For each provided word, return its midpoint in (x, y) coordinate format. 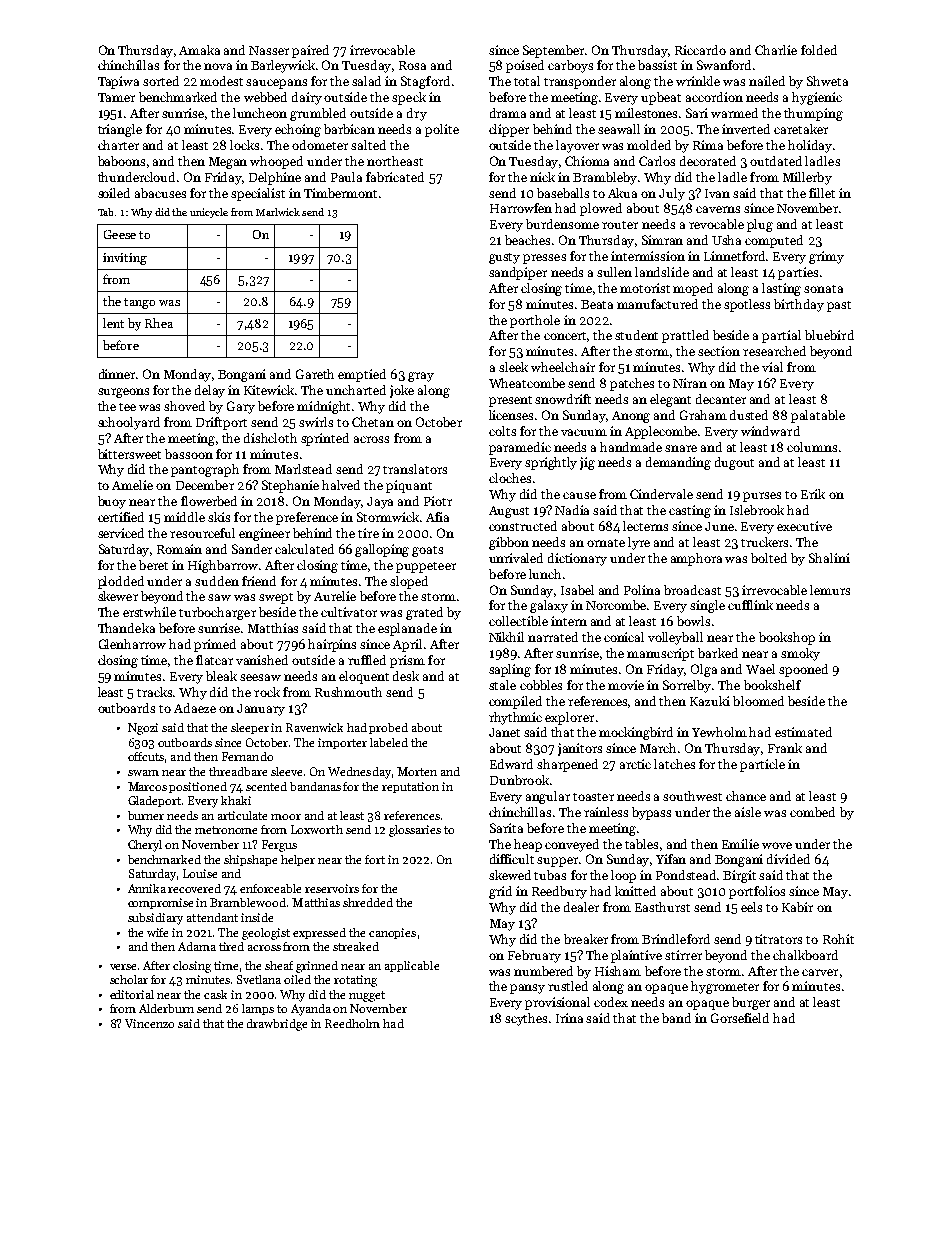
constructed (523, 526)
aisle (748, 812)
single (707, 606)
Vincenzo (149, 1023)
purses (762, 497)
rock (267, 692)
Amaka (199, 50)
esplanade (407, 629)
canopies (392, 933)
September (554, 51)
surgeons (123, 393)
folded (819, 50)
